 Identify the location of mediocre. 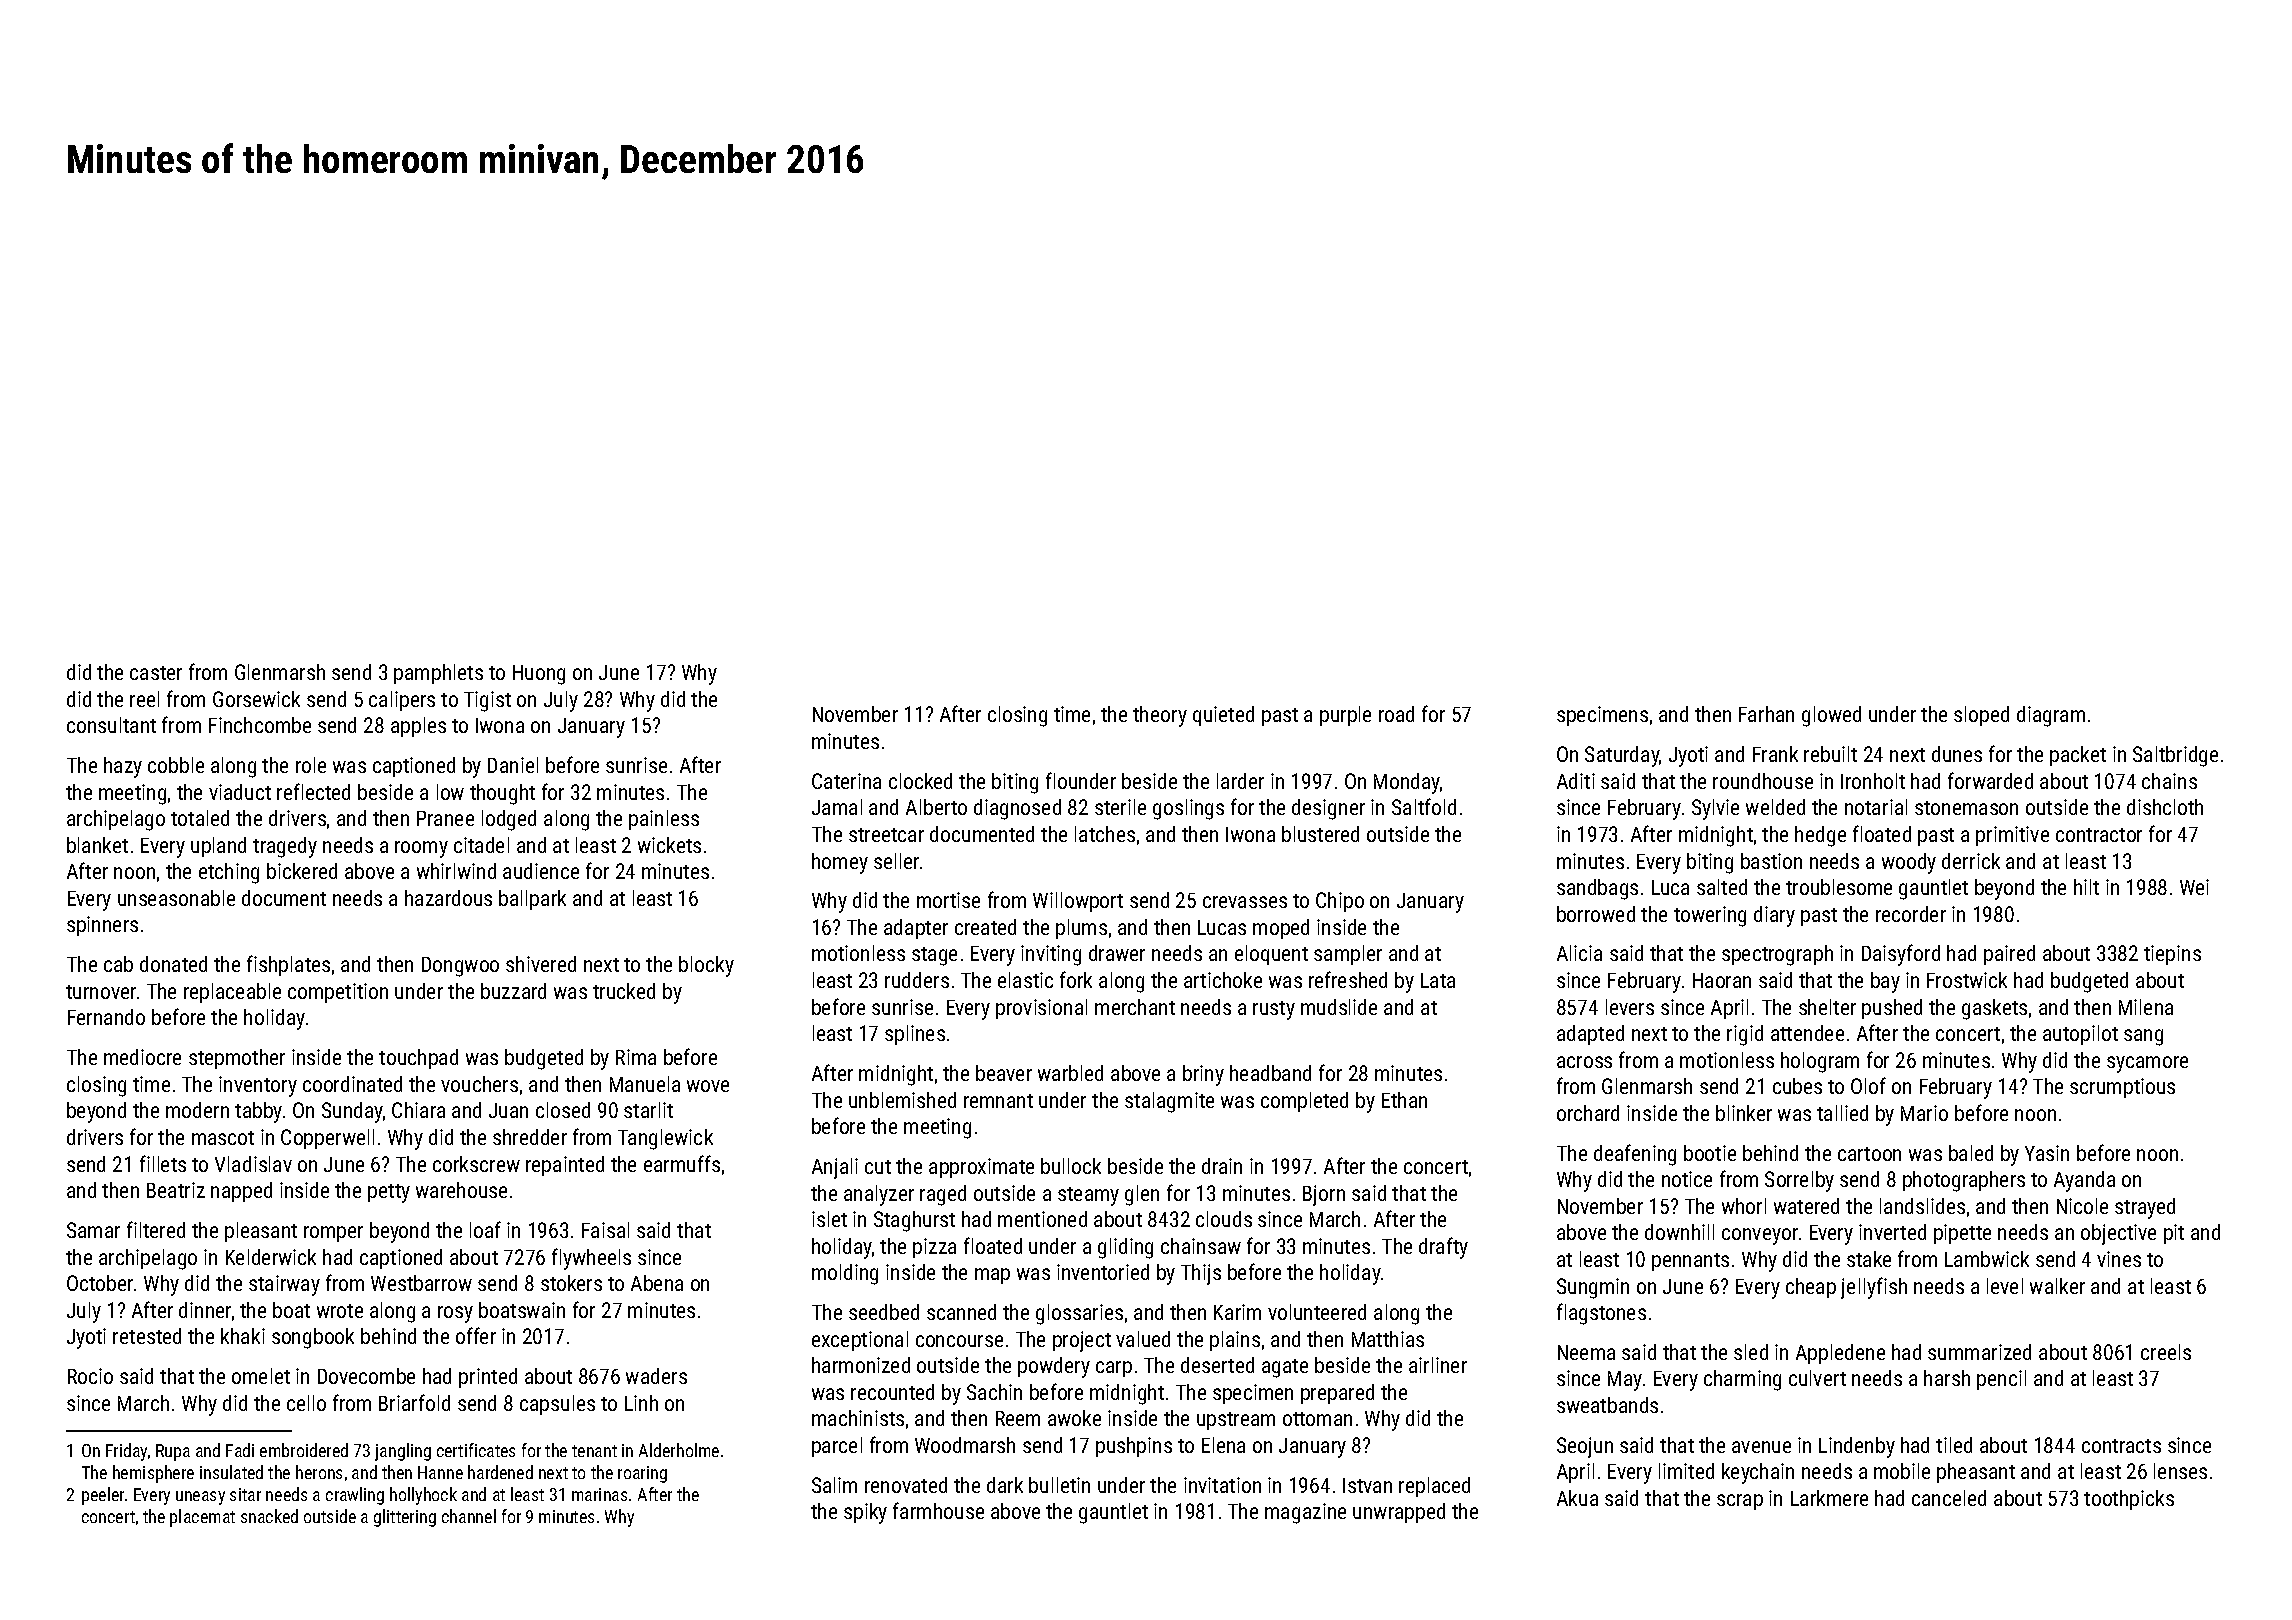
(142, 1057).
